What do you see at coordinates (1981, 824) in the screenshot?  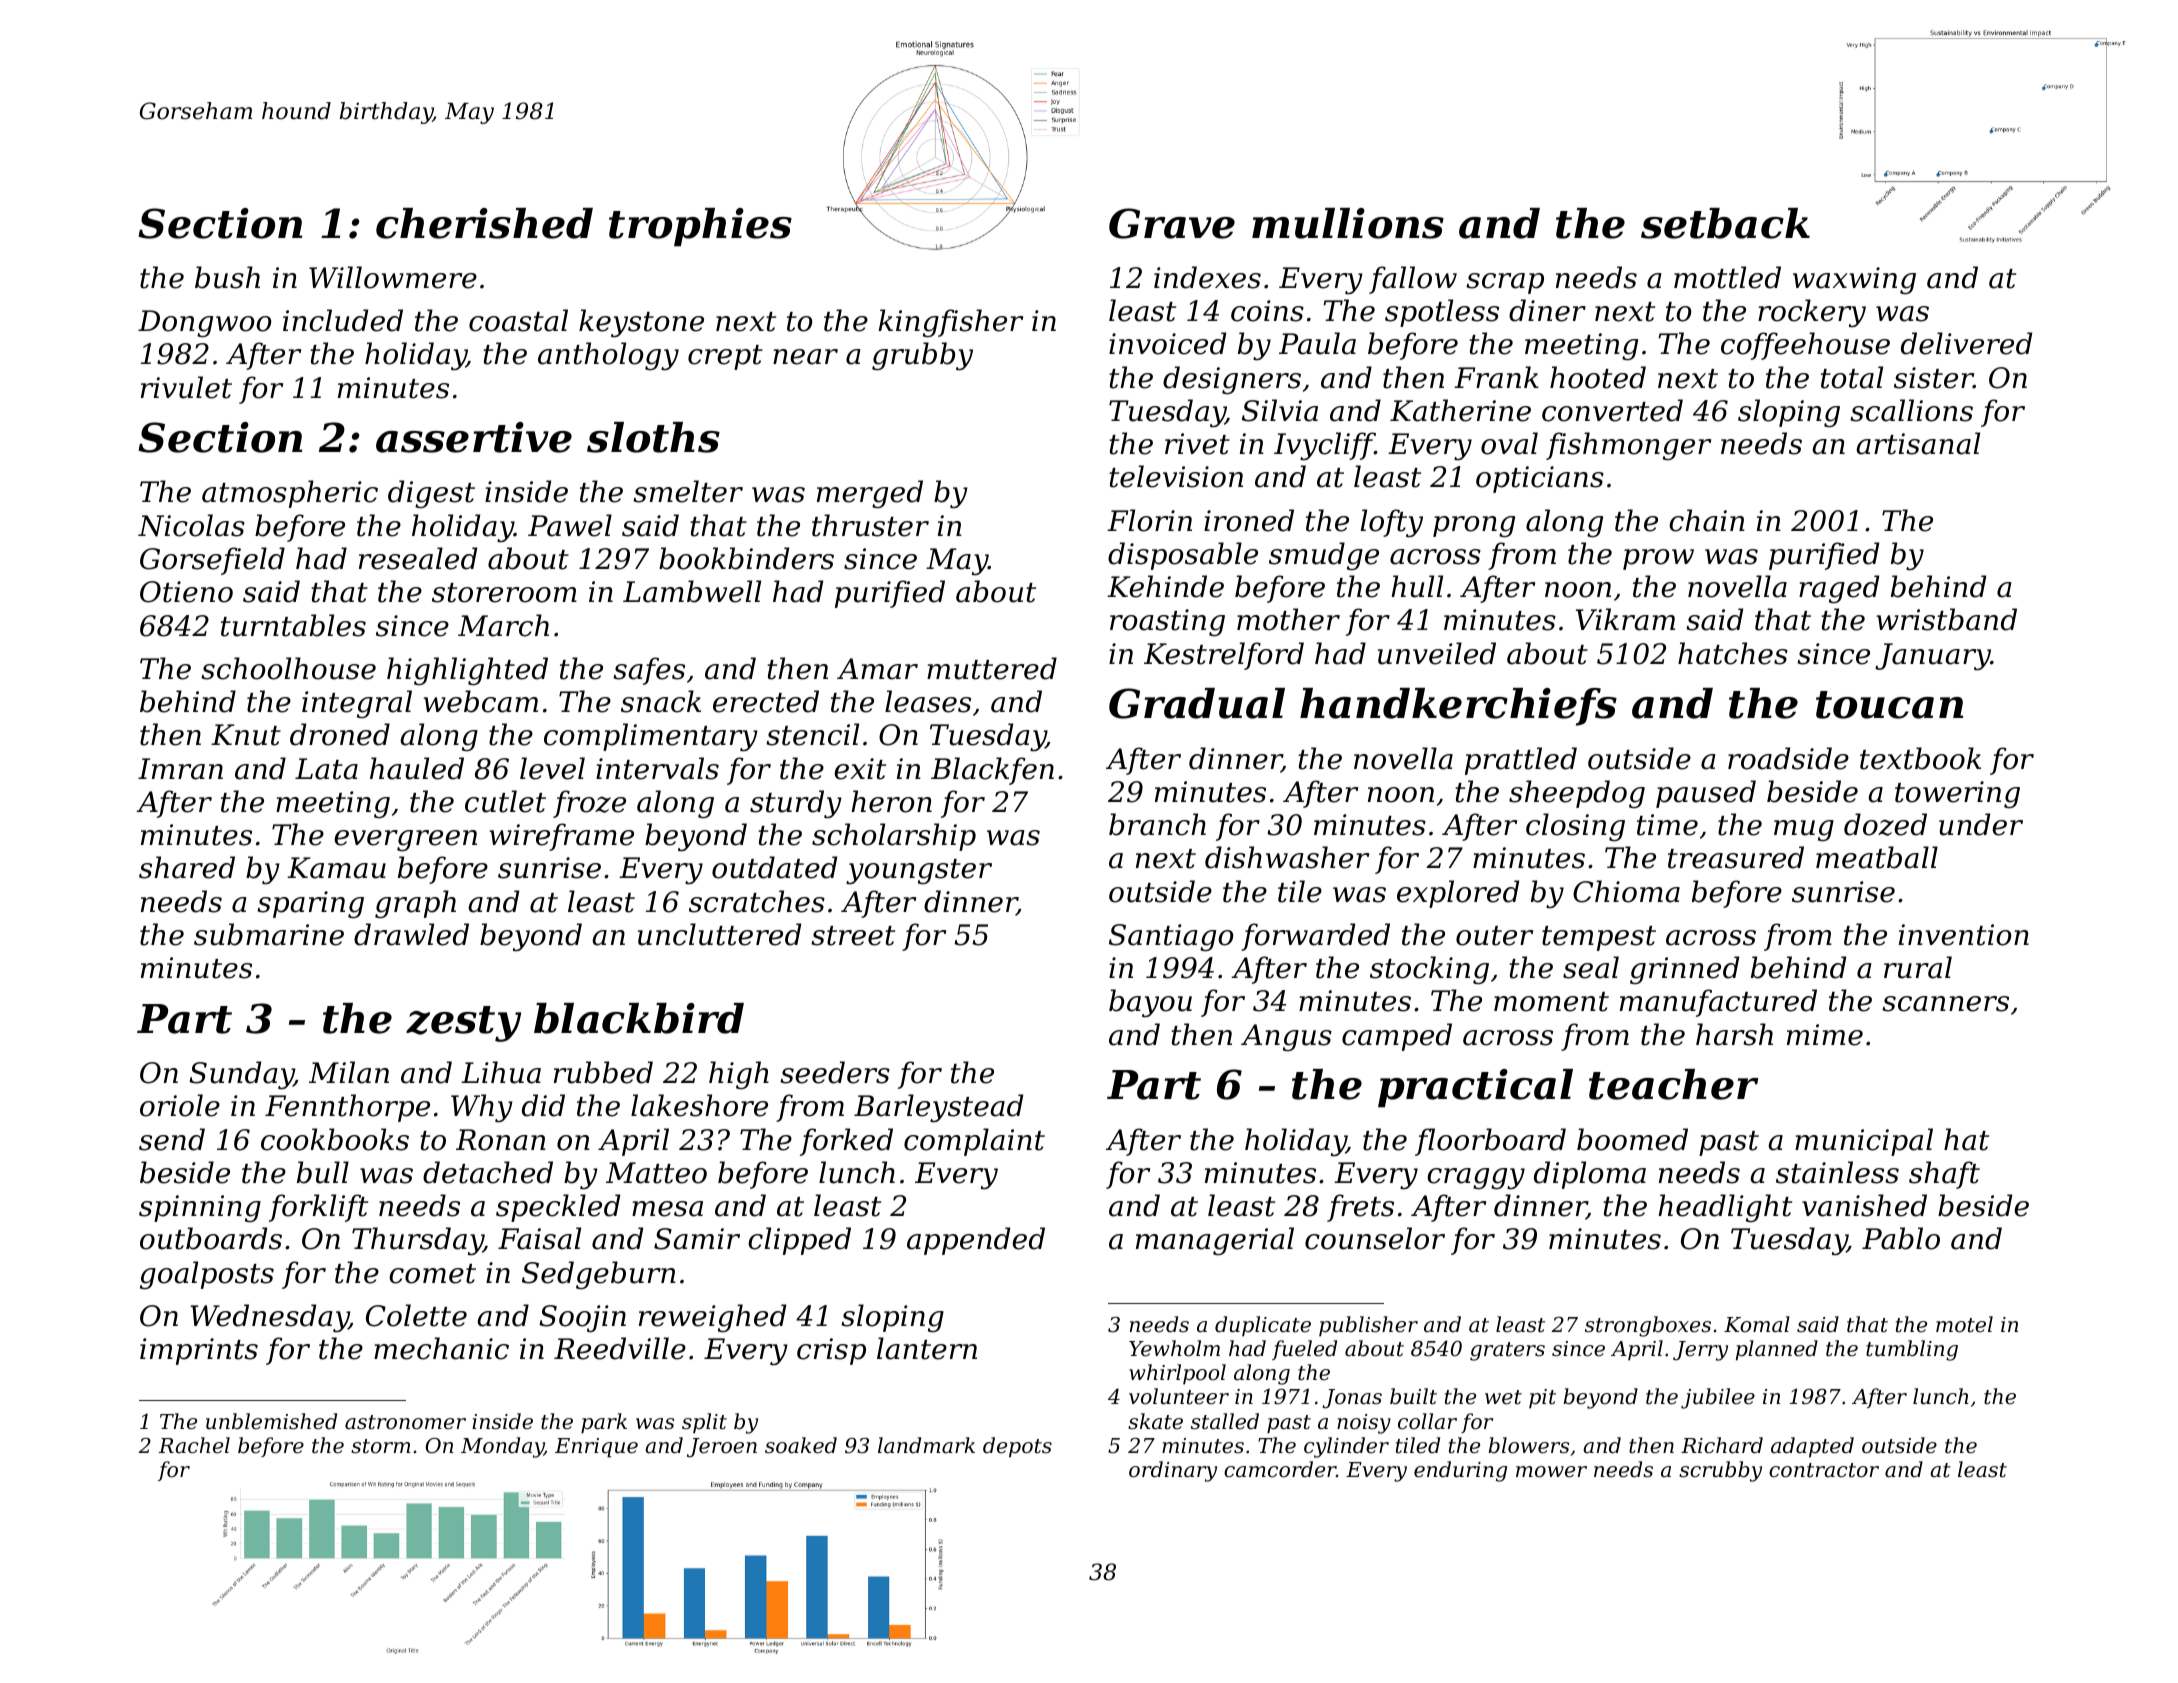 I see `under` at bounding box center [1981, 824].
